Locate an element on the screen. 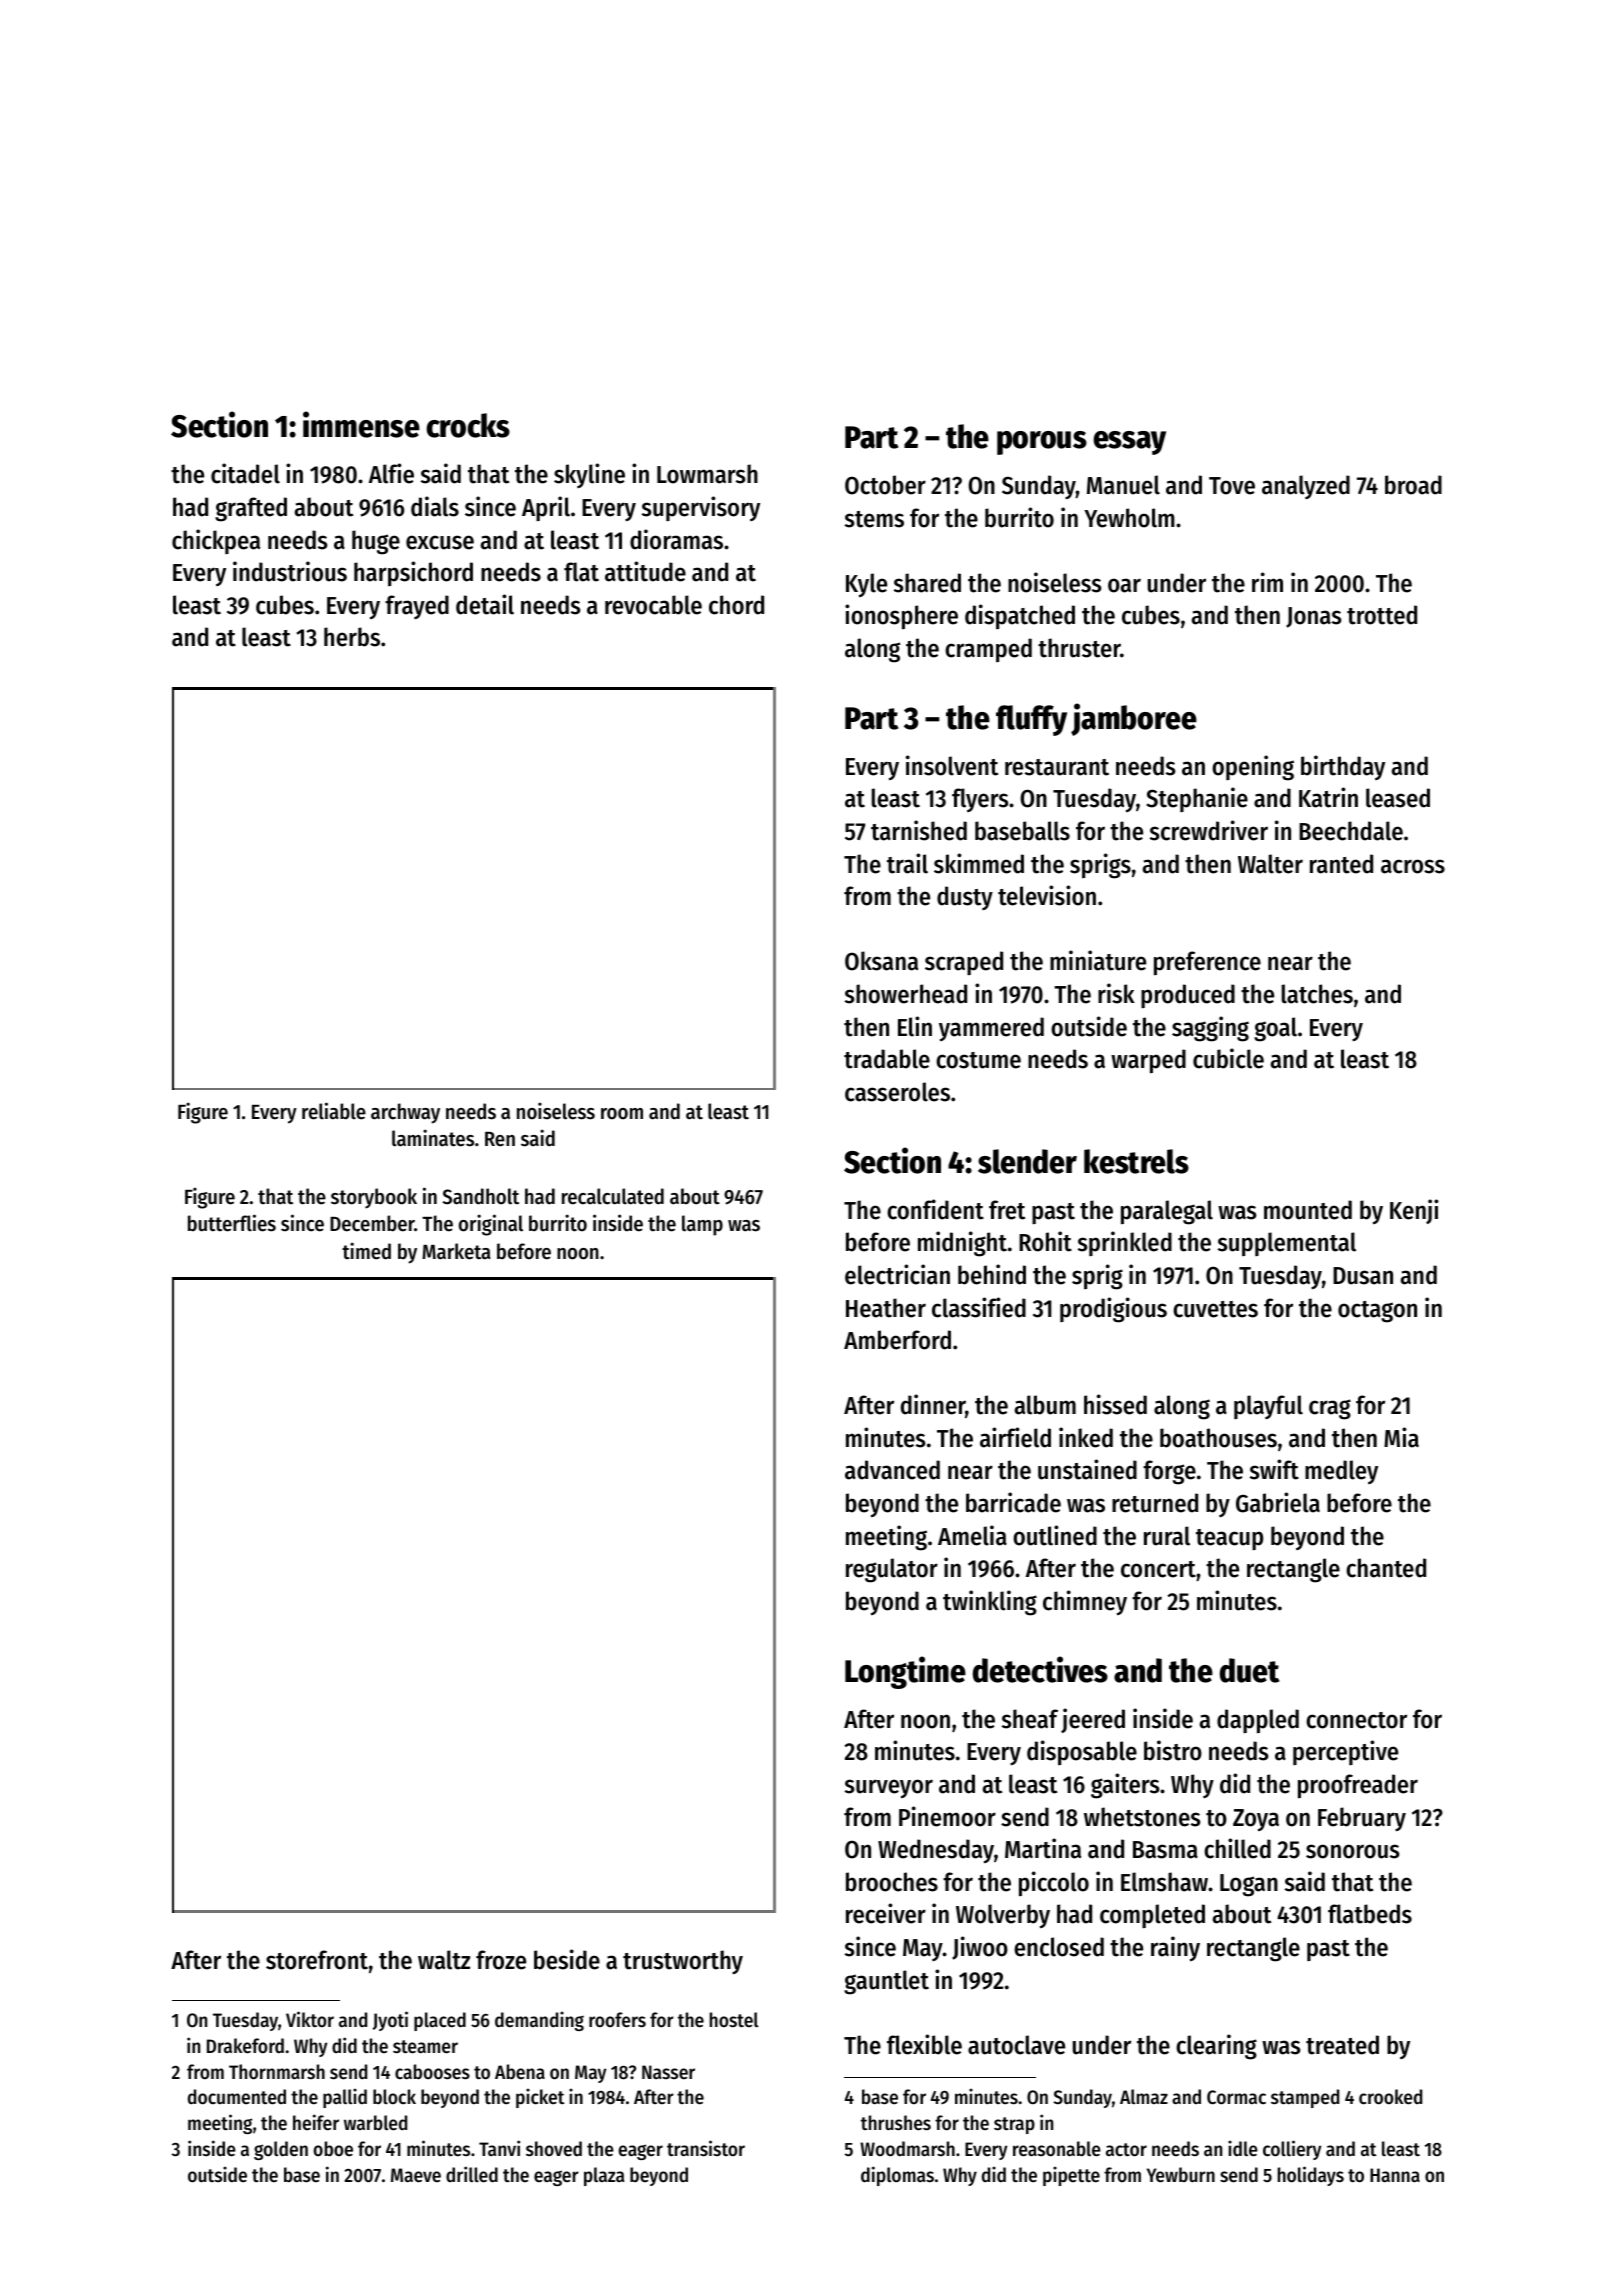  broad is located at coordinates (1413, 485).
